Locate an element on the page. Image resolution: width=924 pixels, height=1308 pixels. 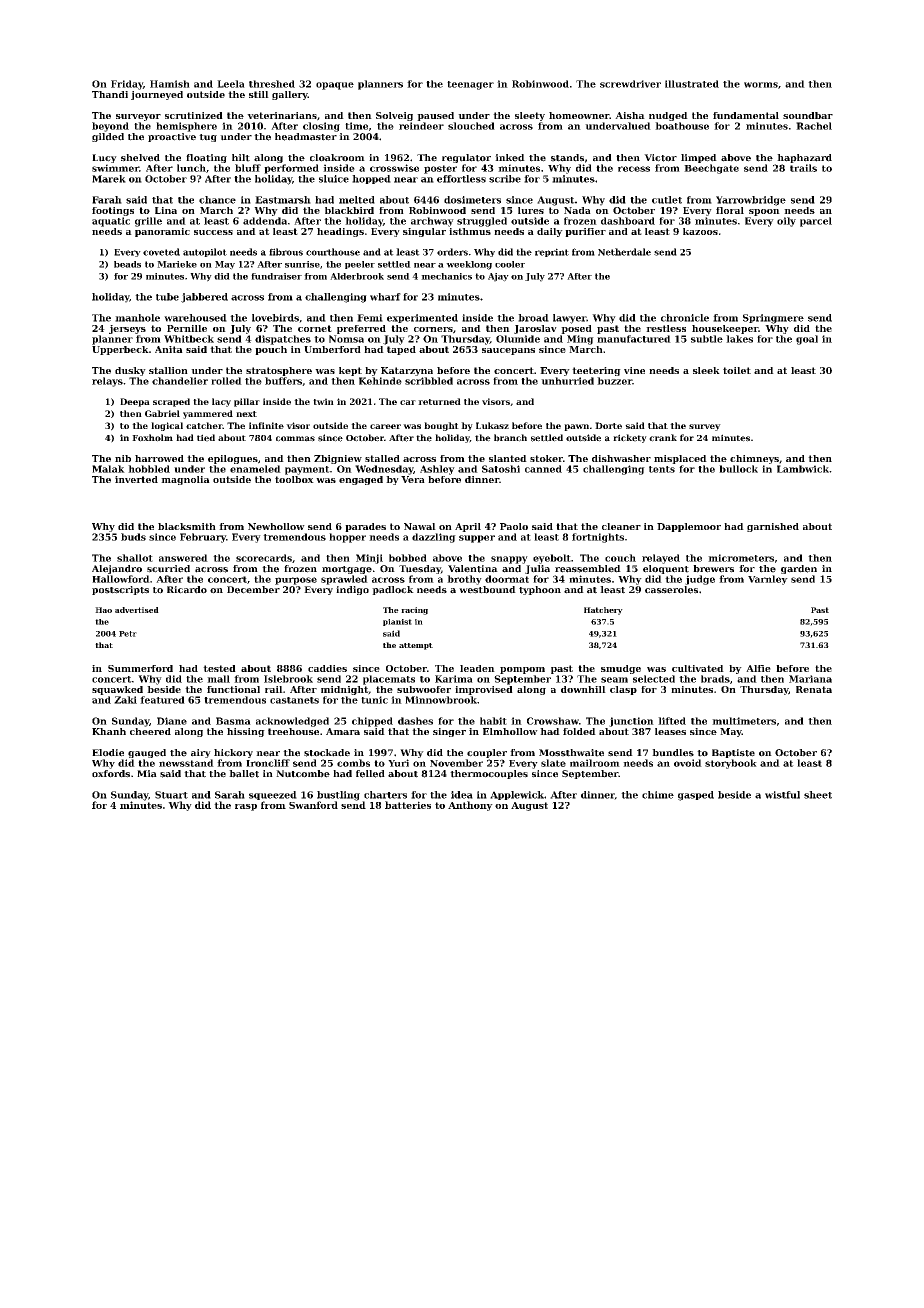
illustrated is located at coordinates (692, 84).
